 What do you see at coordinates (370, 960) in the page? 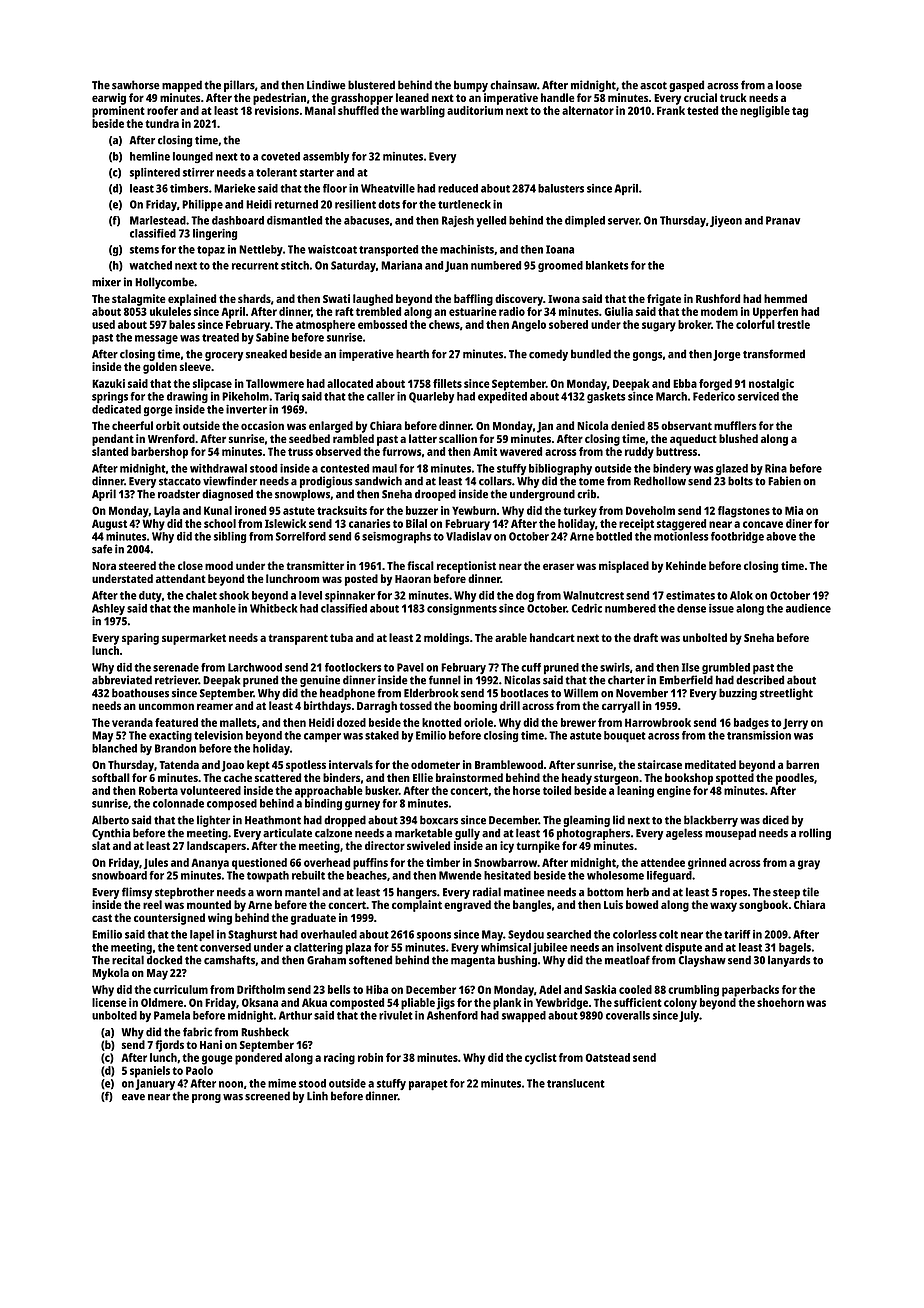
I see `softened` at bounding box center [370, 960].
